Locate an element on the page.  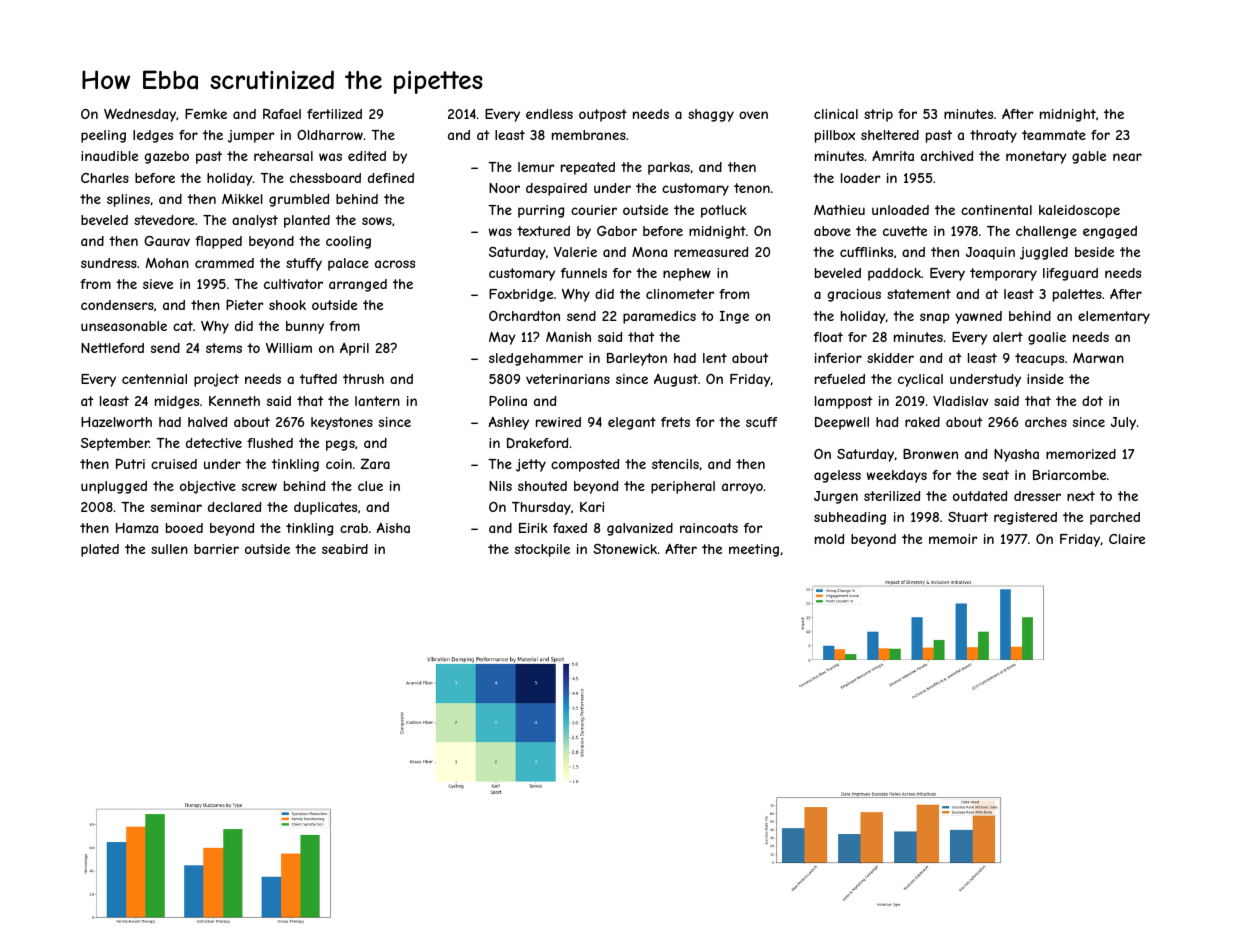
Mikkel is located at coordinates (242, 199).
